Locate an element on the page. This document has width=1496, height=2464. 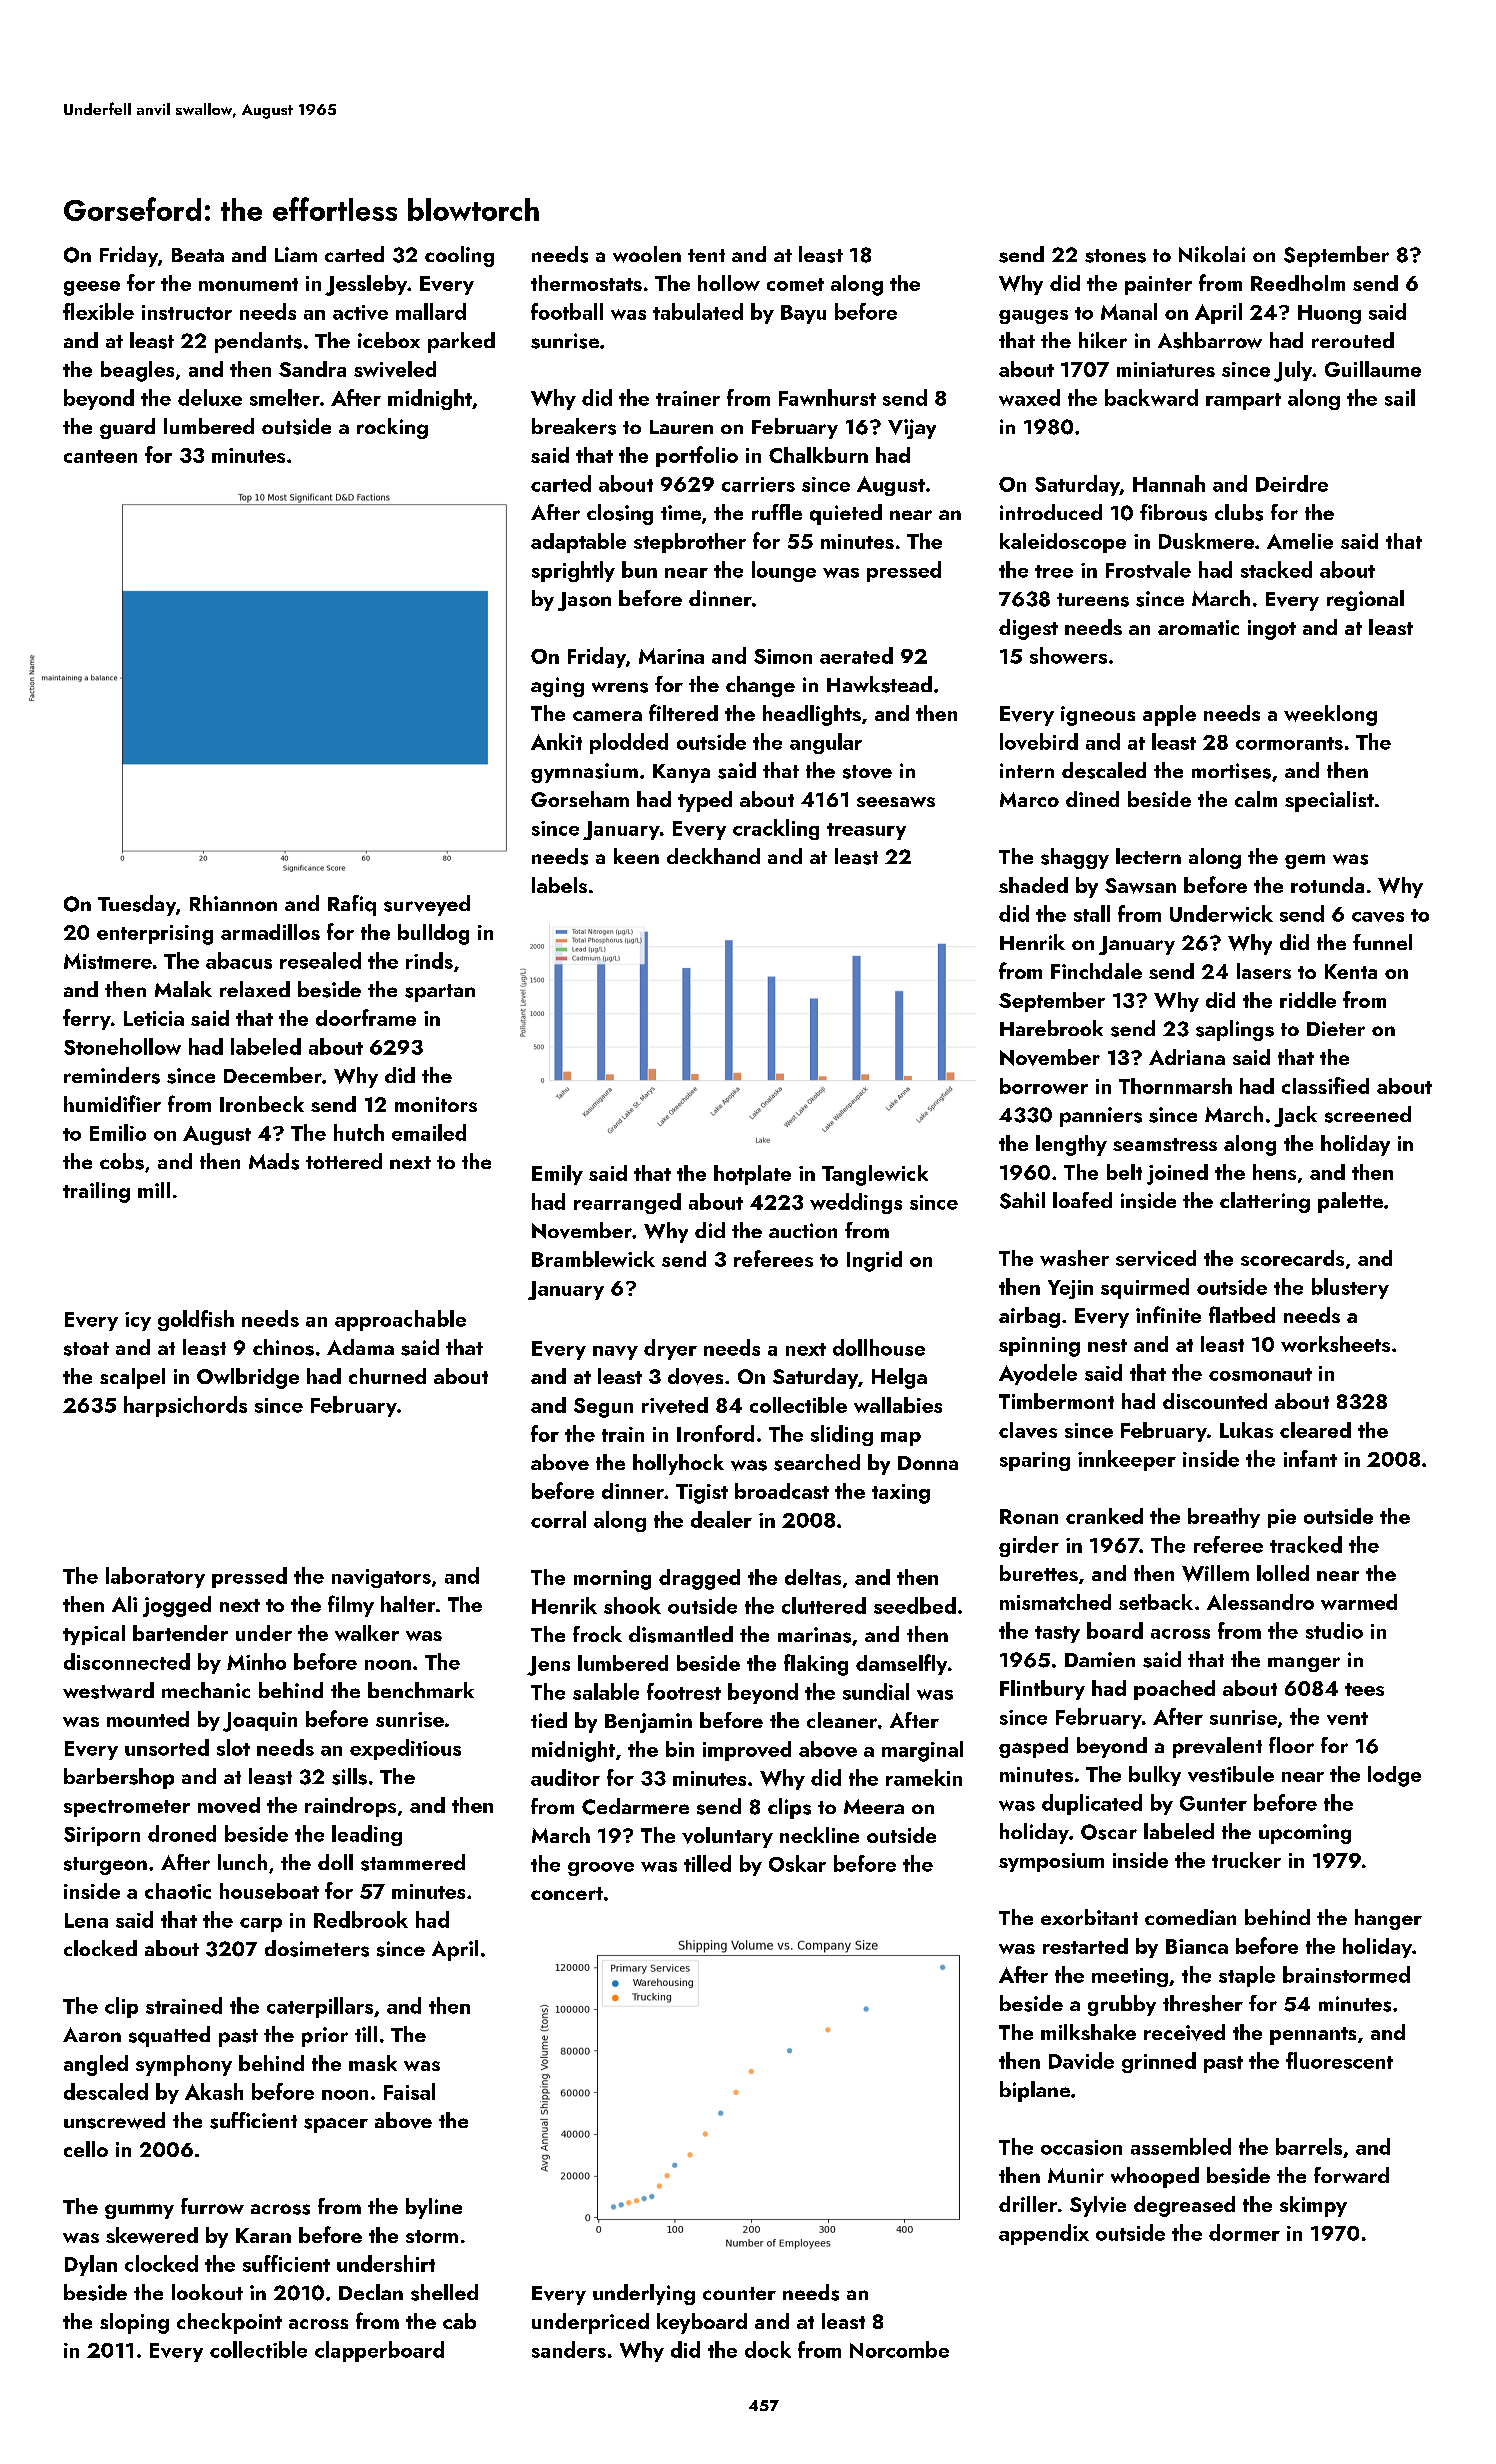
sloping is located at coordinates (134, 2323).
